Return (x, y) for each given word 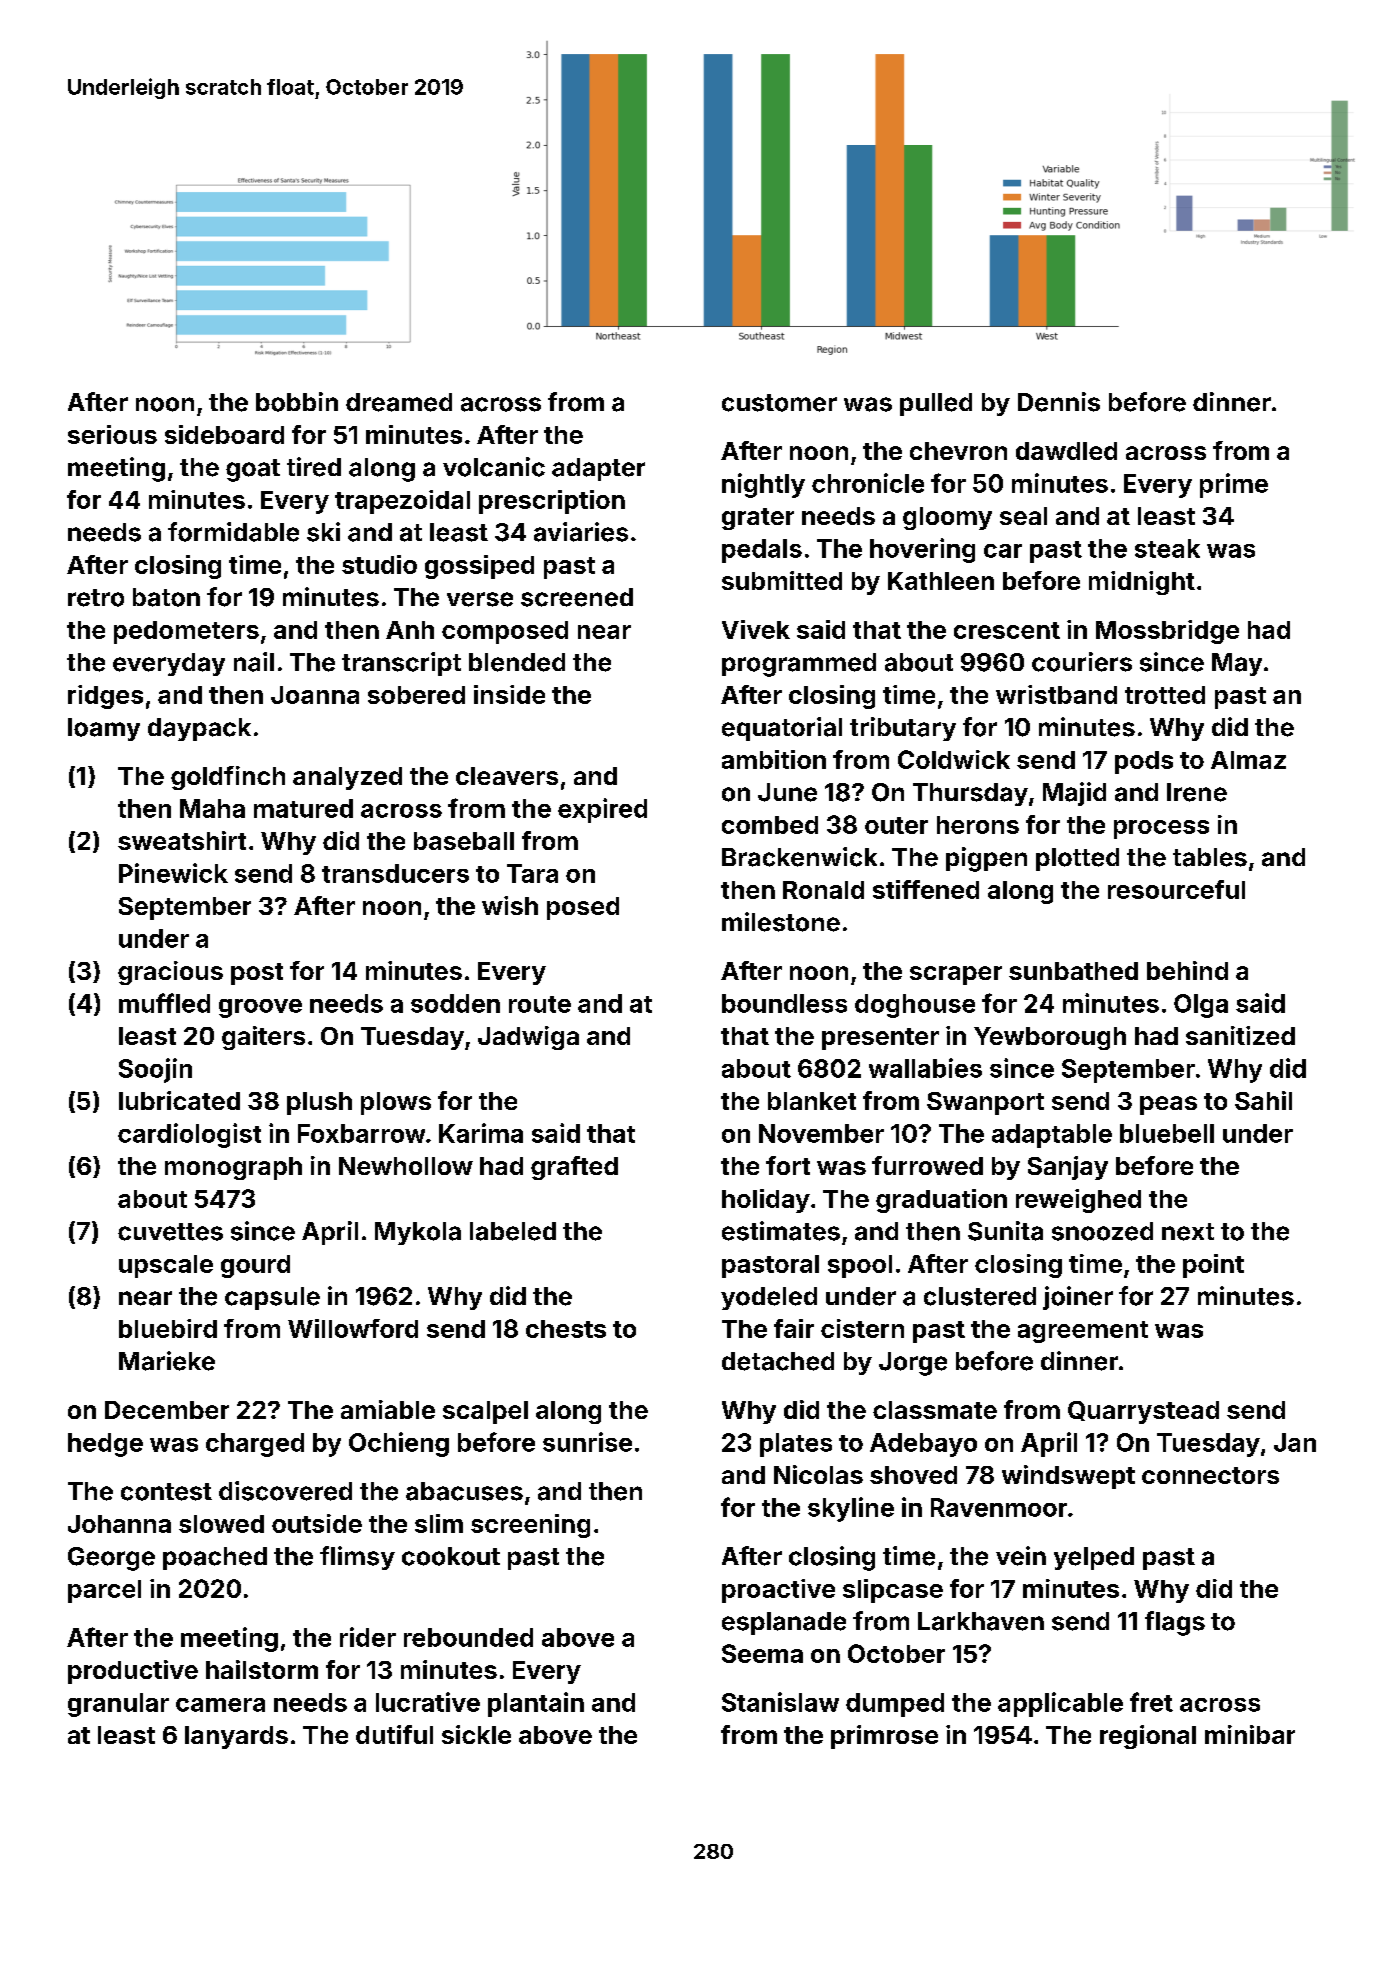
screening (530, 1526)
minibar (1250, 1734)
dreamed (399, 402)
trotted (1165, 695)
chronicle (868, 483)
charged (255, 1445)
